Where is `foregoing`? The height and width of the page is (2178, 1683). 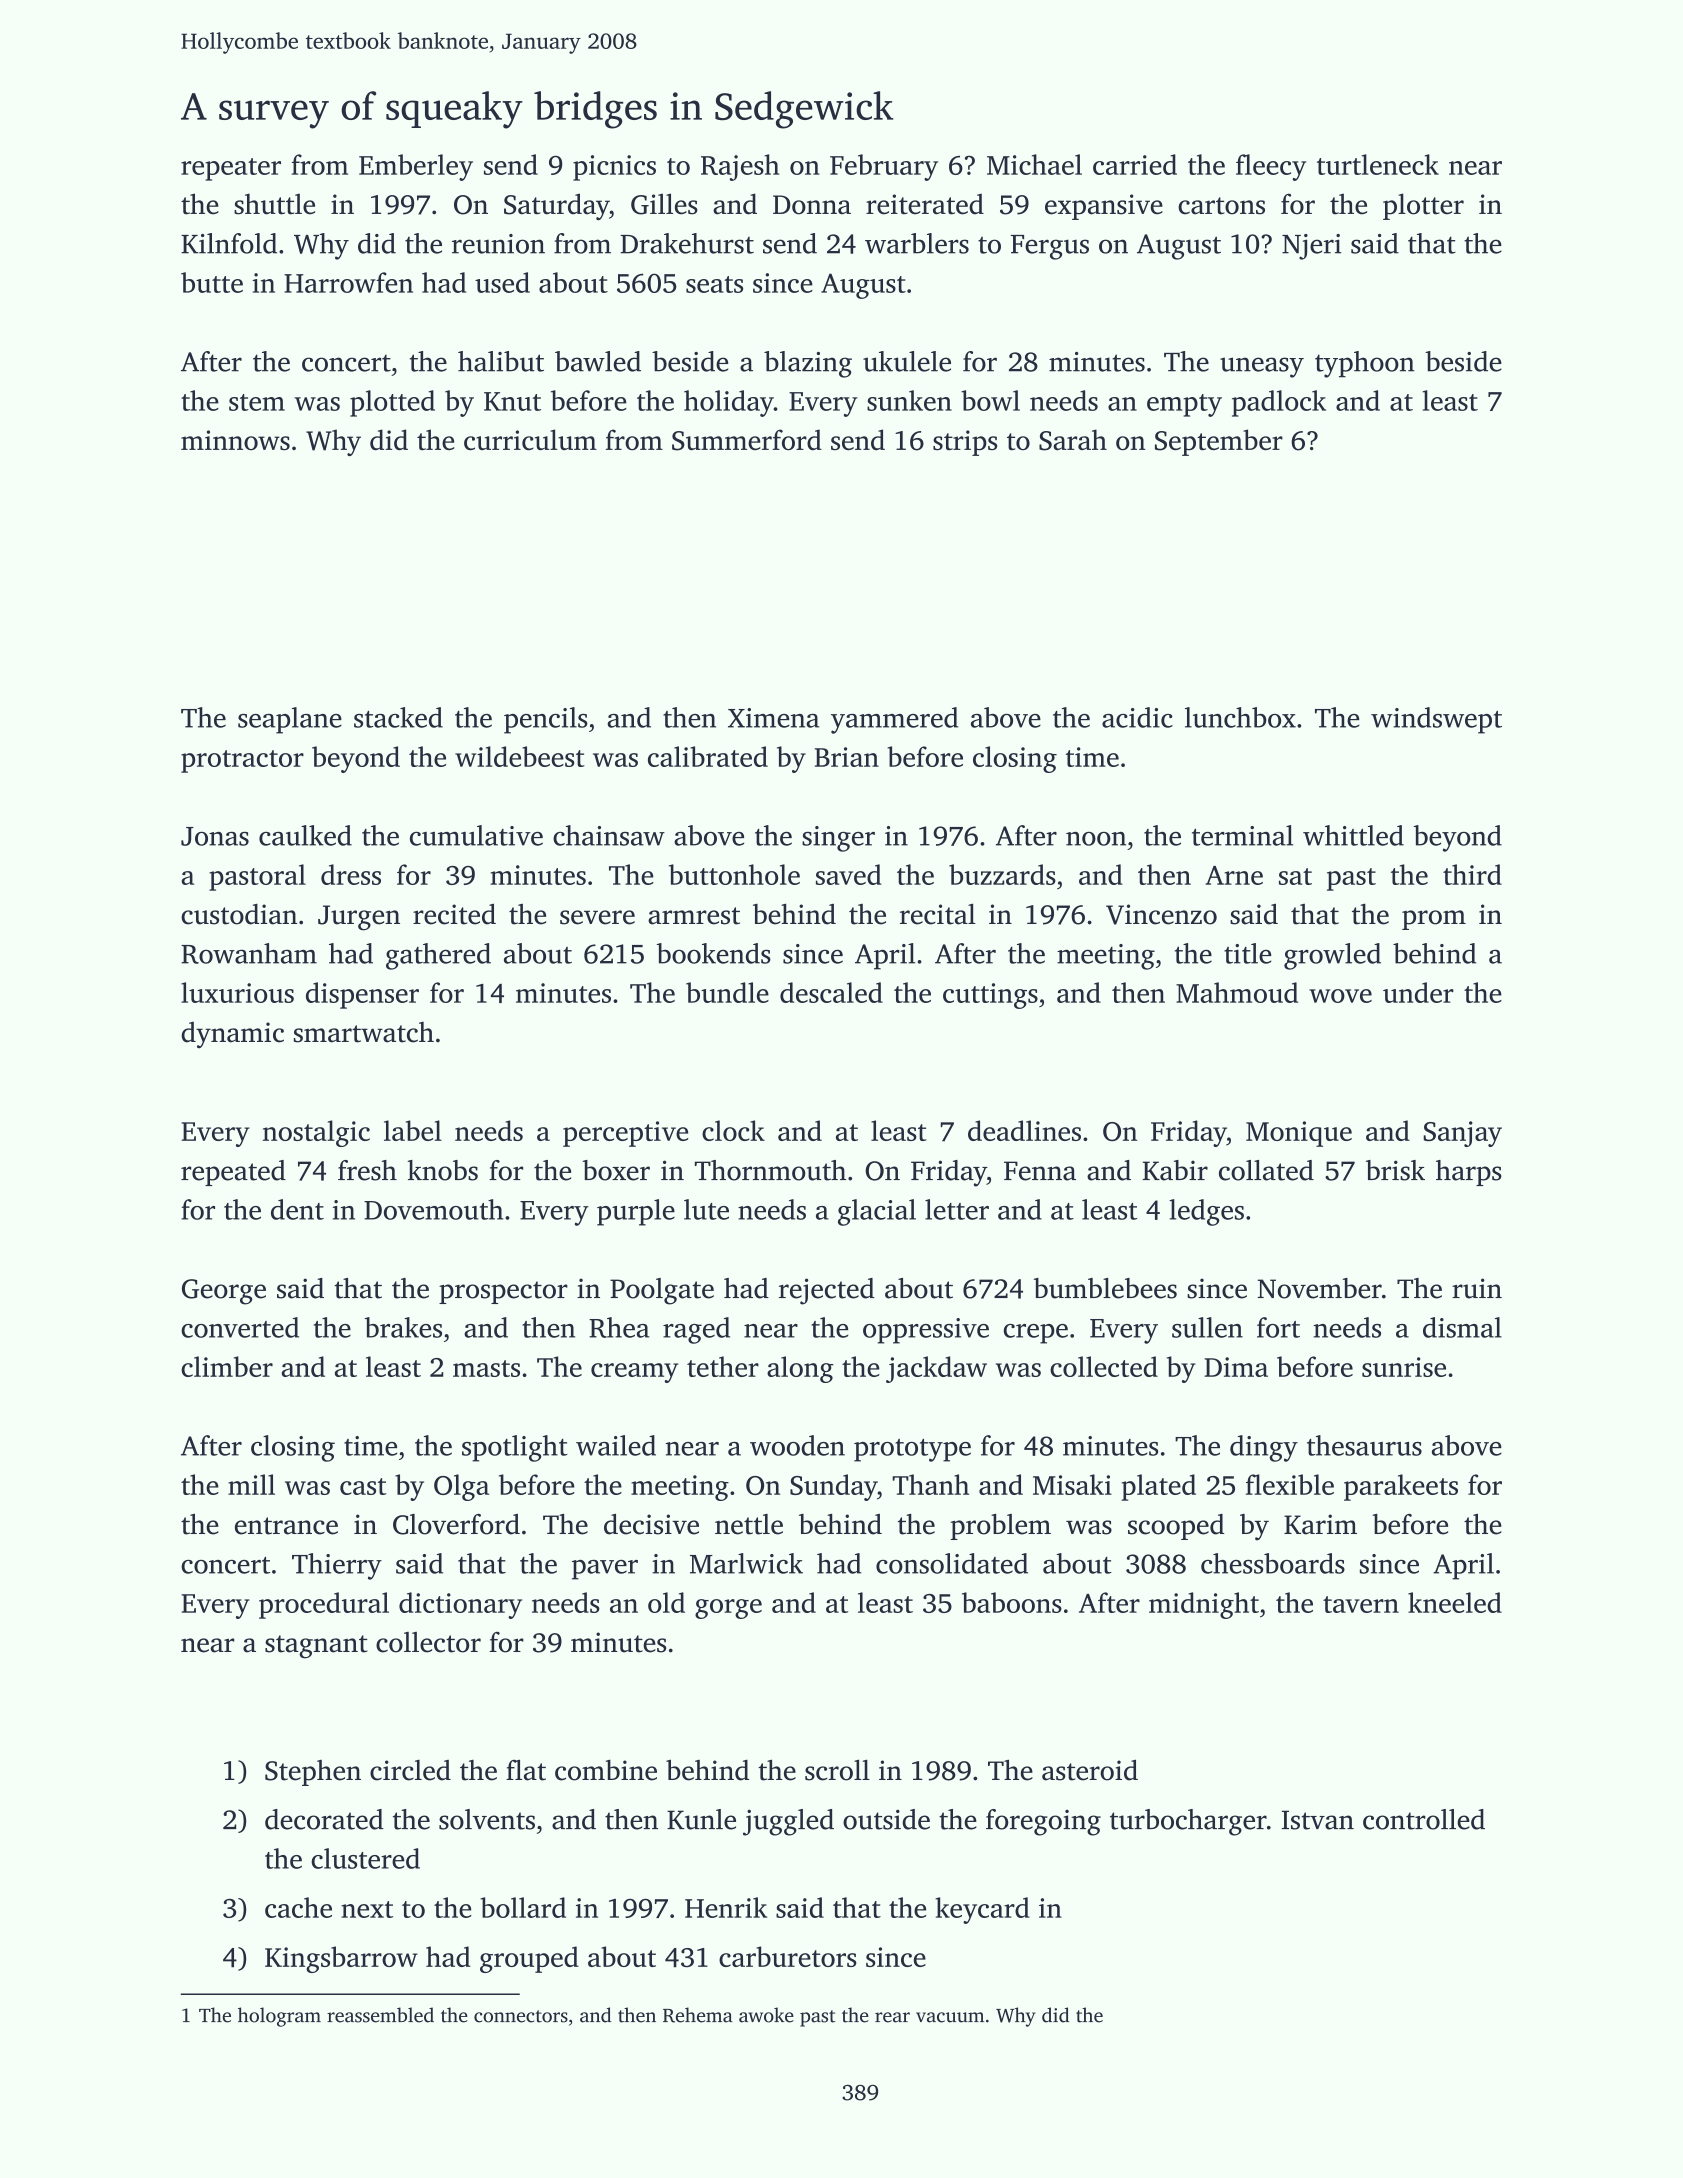
foregoing is located at coordinates (1043, 1822).
